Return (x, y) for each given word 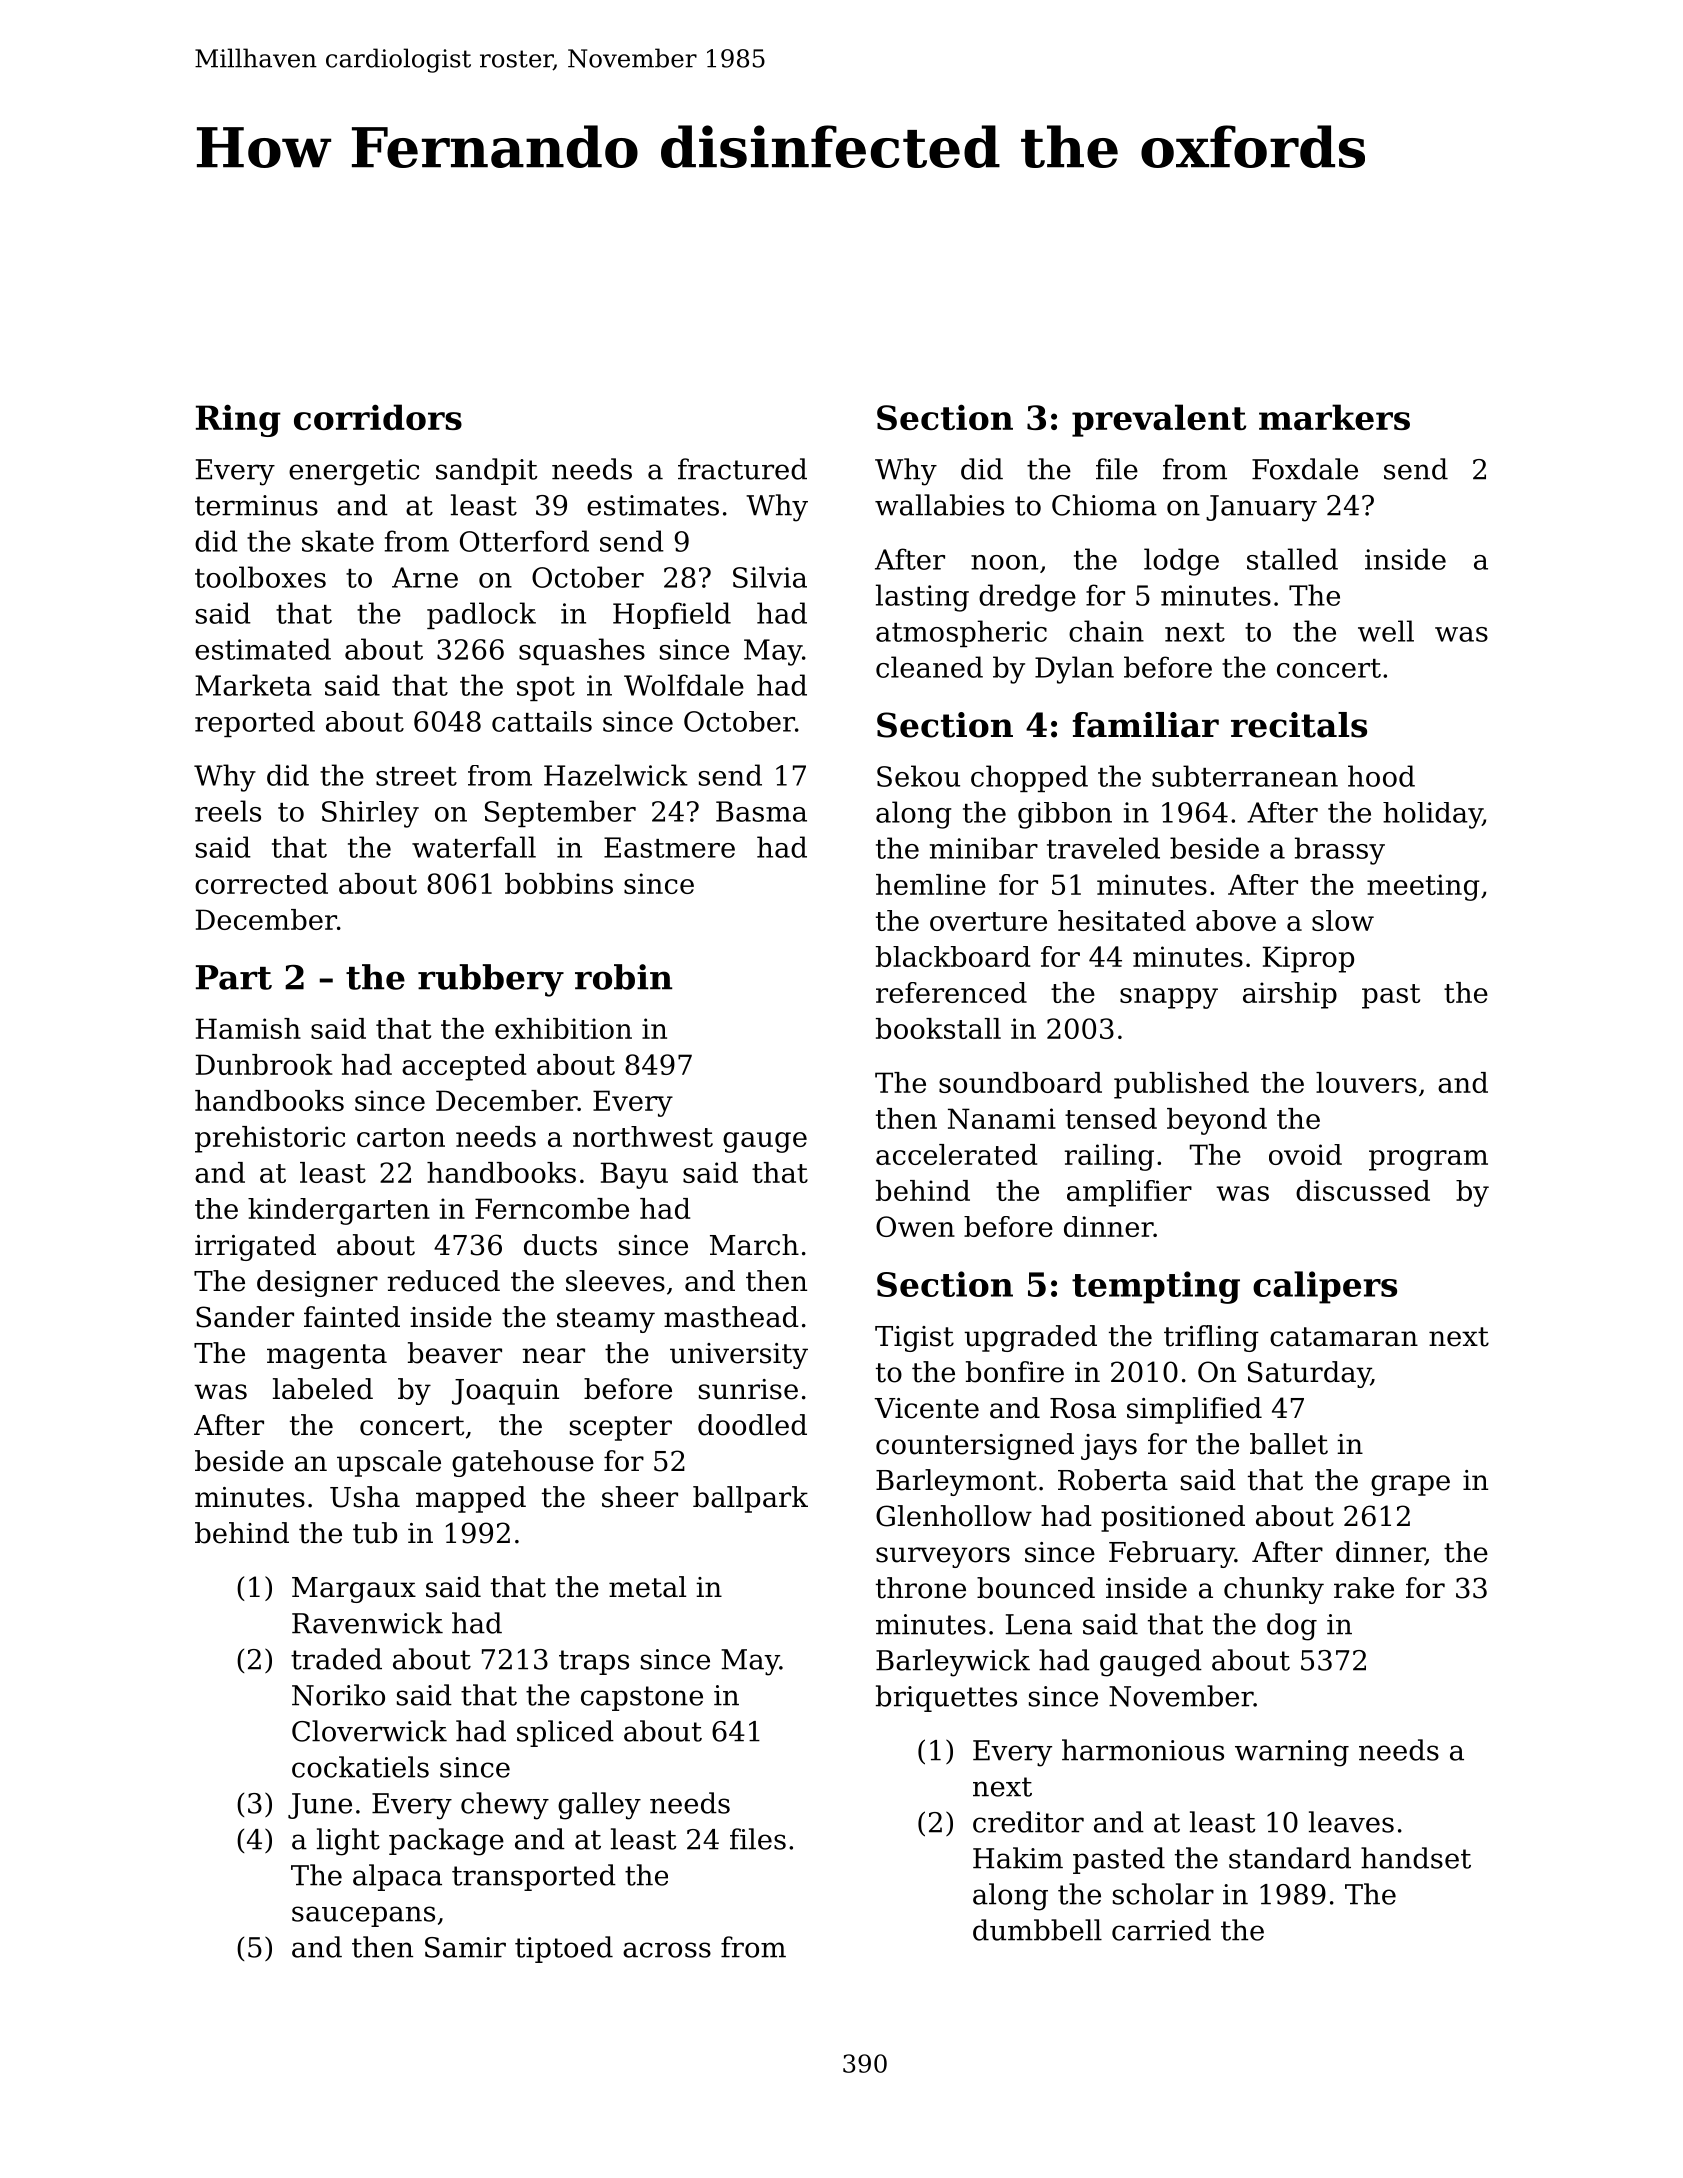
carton (401, 1137)
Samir (465, 1947)
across (667, 1950)
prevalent (1159, 420)
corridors (378, 417)
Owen (915, 1226)
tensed (1111, 1118)
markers (1334, 417)
